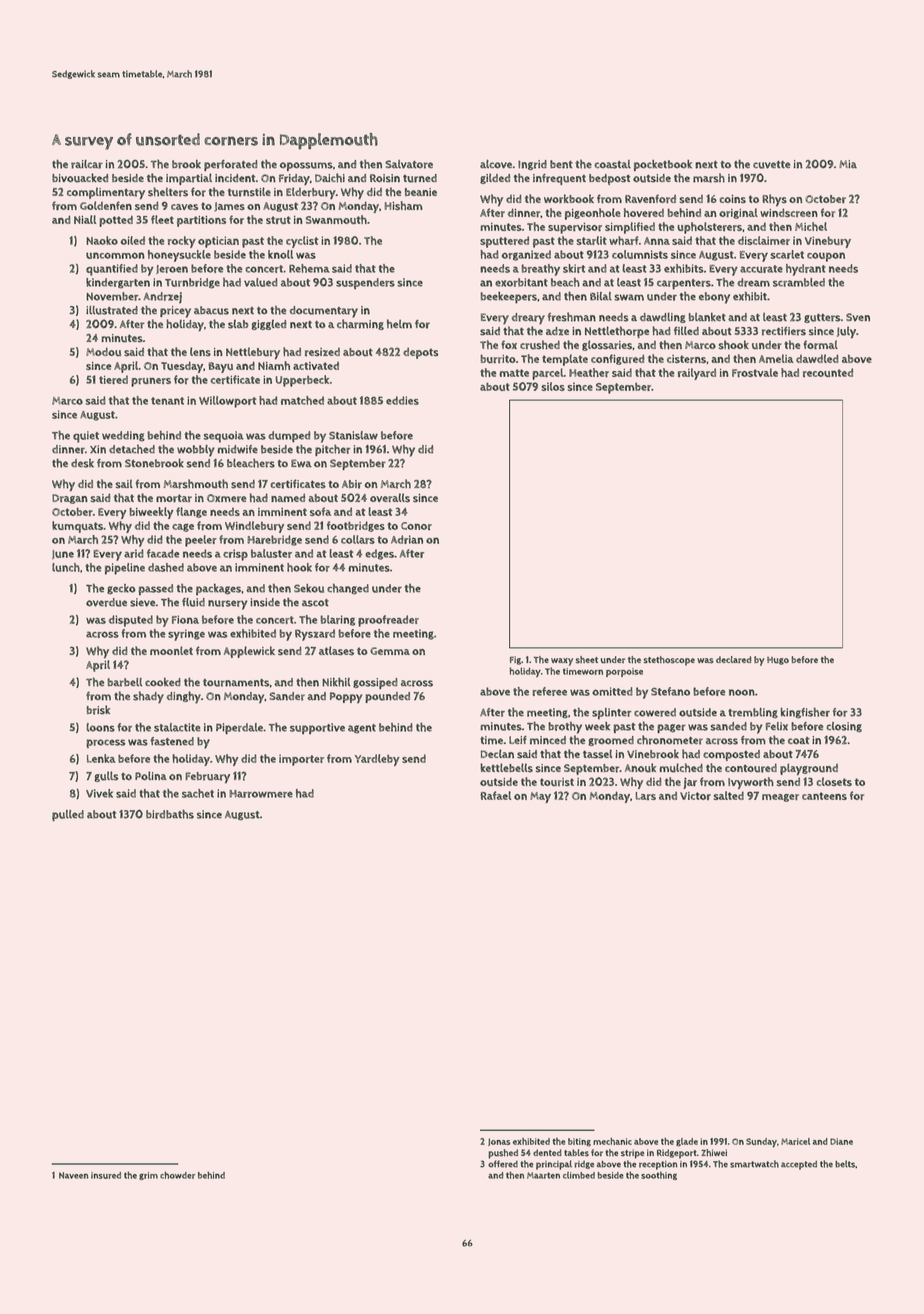 The height and width of the page is (1314, 924). What do you see at coordinates (170, 814) in the page?
I see `birdbaths` at bounding box center [170, 814].
